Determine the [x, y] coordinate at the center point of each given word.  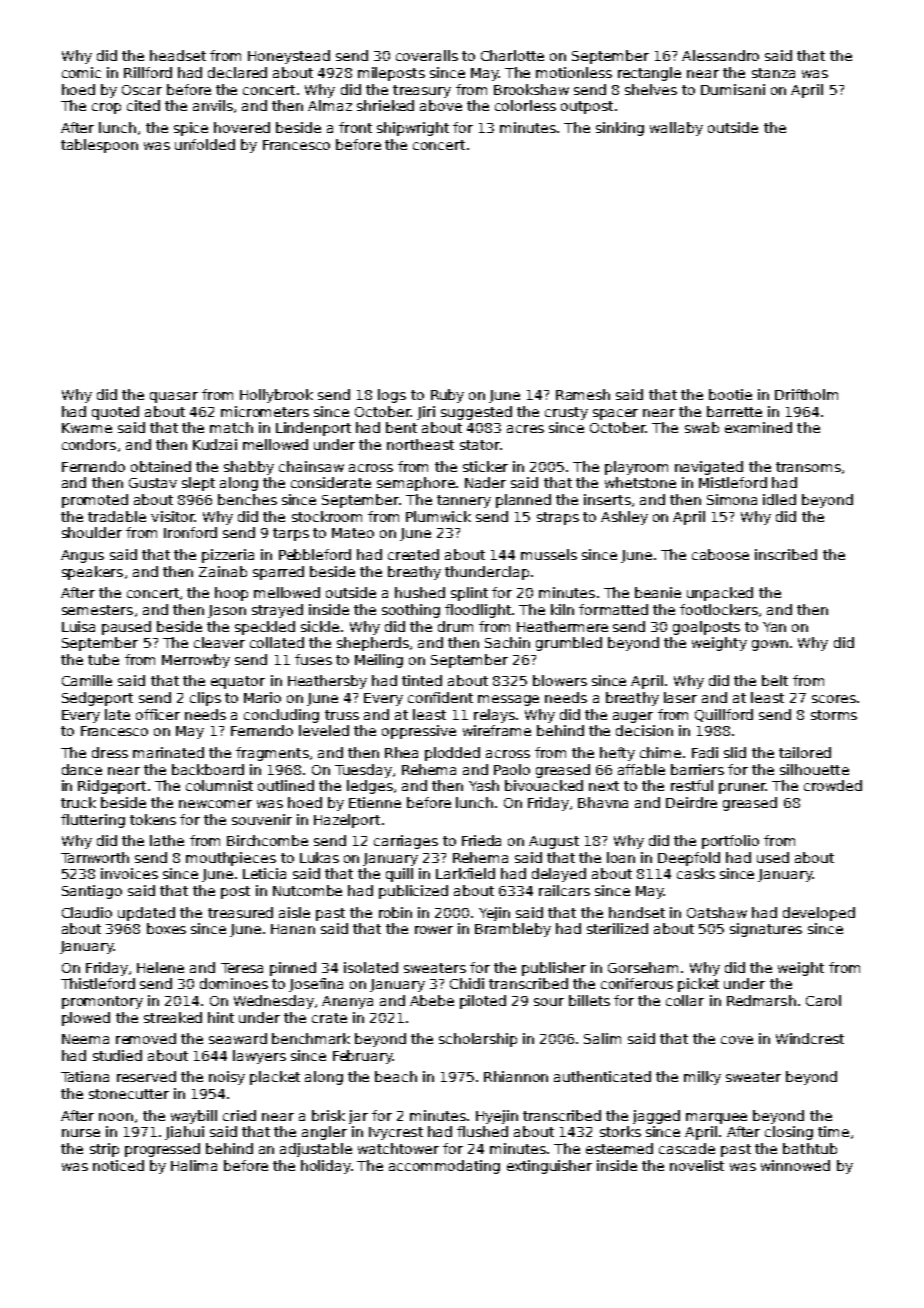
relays [494, 716]
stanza [773, 73]
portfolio [730, 842]
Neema [85, 1039]
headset [178, 55]
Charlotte [512, 55]
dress [110, 752]
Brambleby [513, 930]
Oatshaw [717, 912]
